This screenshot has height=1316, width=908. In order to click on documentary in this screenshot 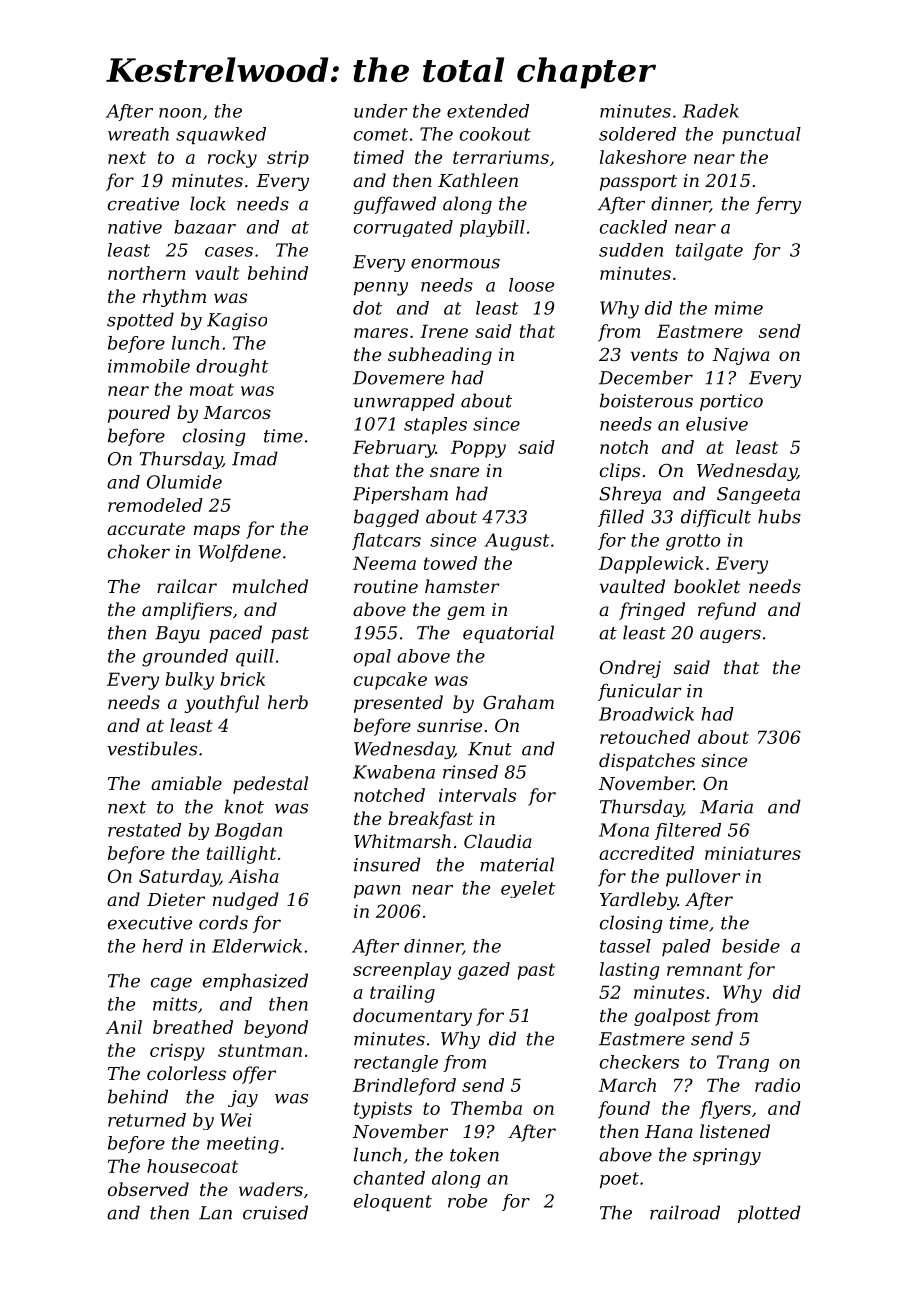, I will do `click(412, 1017)`.
